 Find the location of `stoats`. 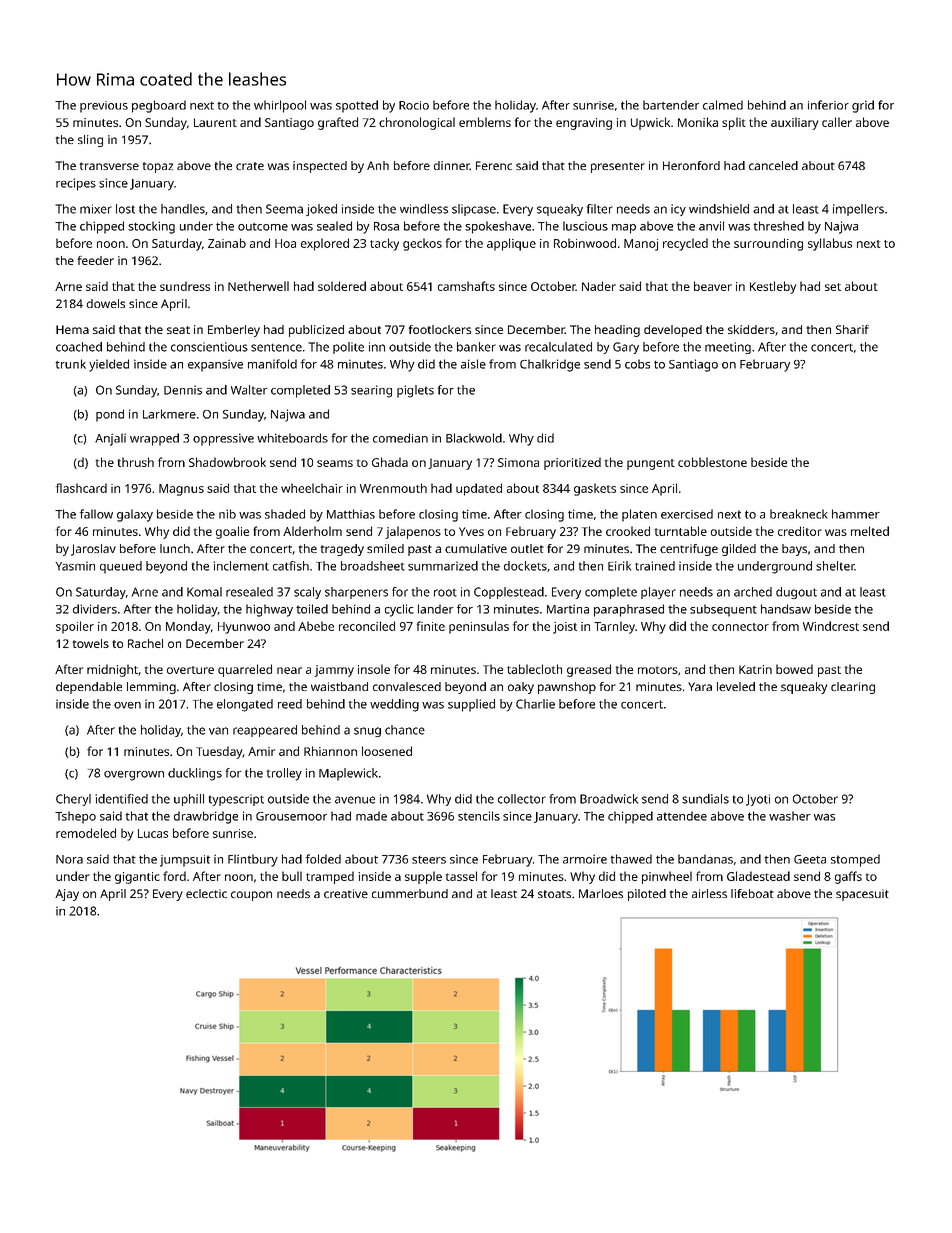

stoats is located at coordinates (554, 894).
